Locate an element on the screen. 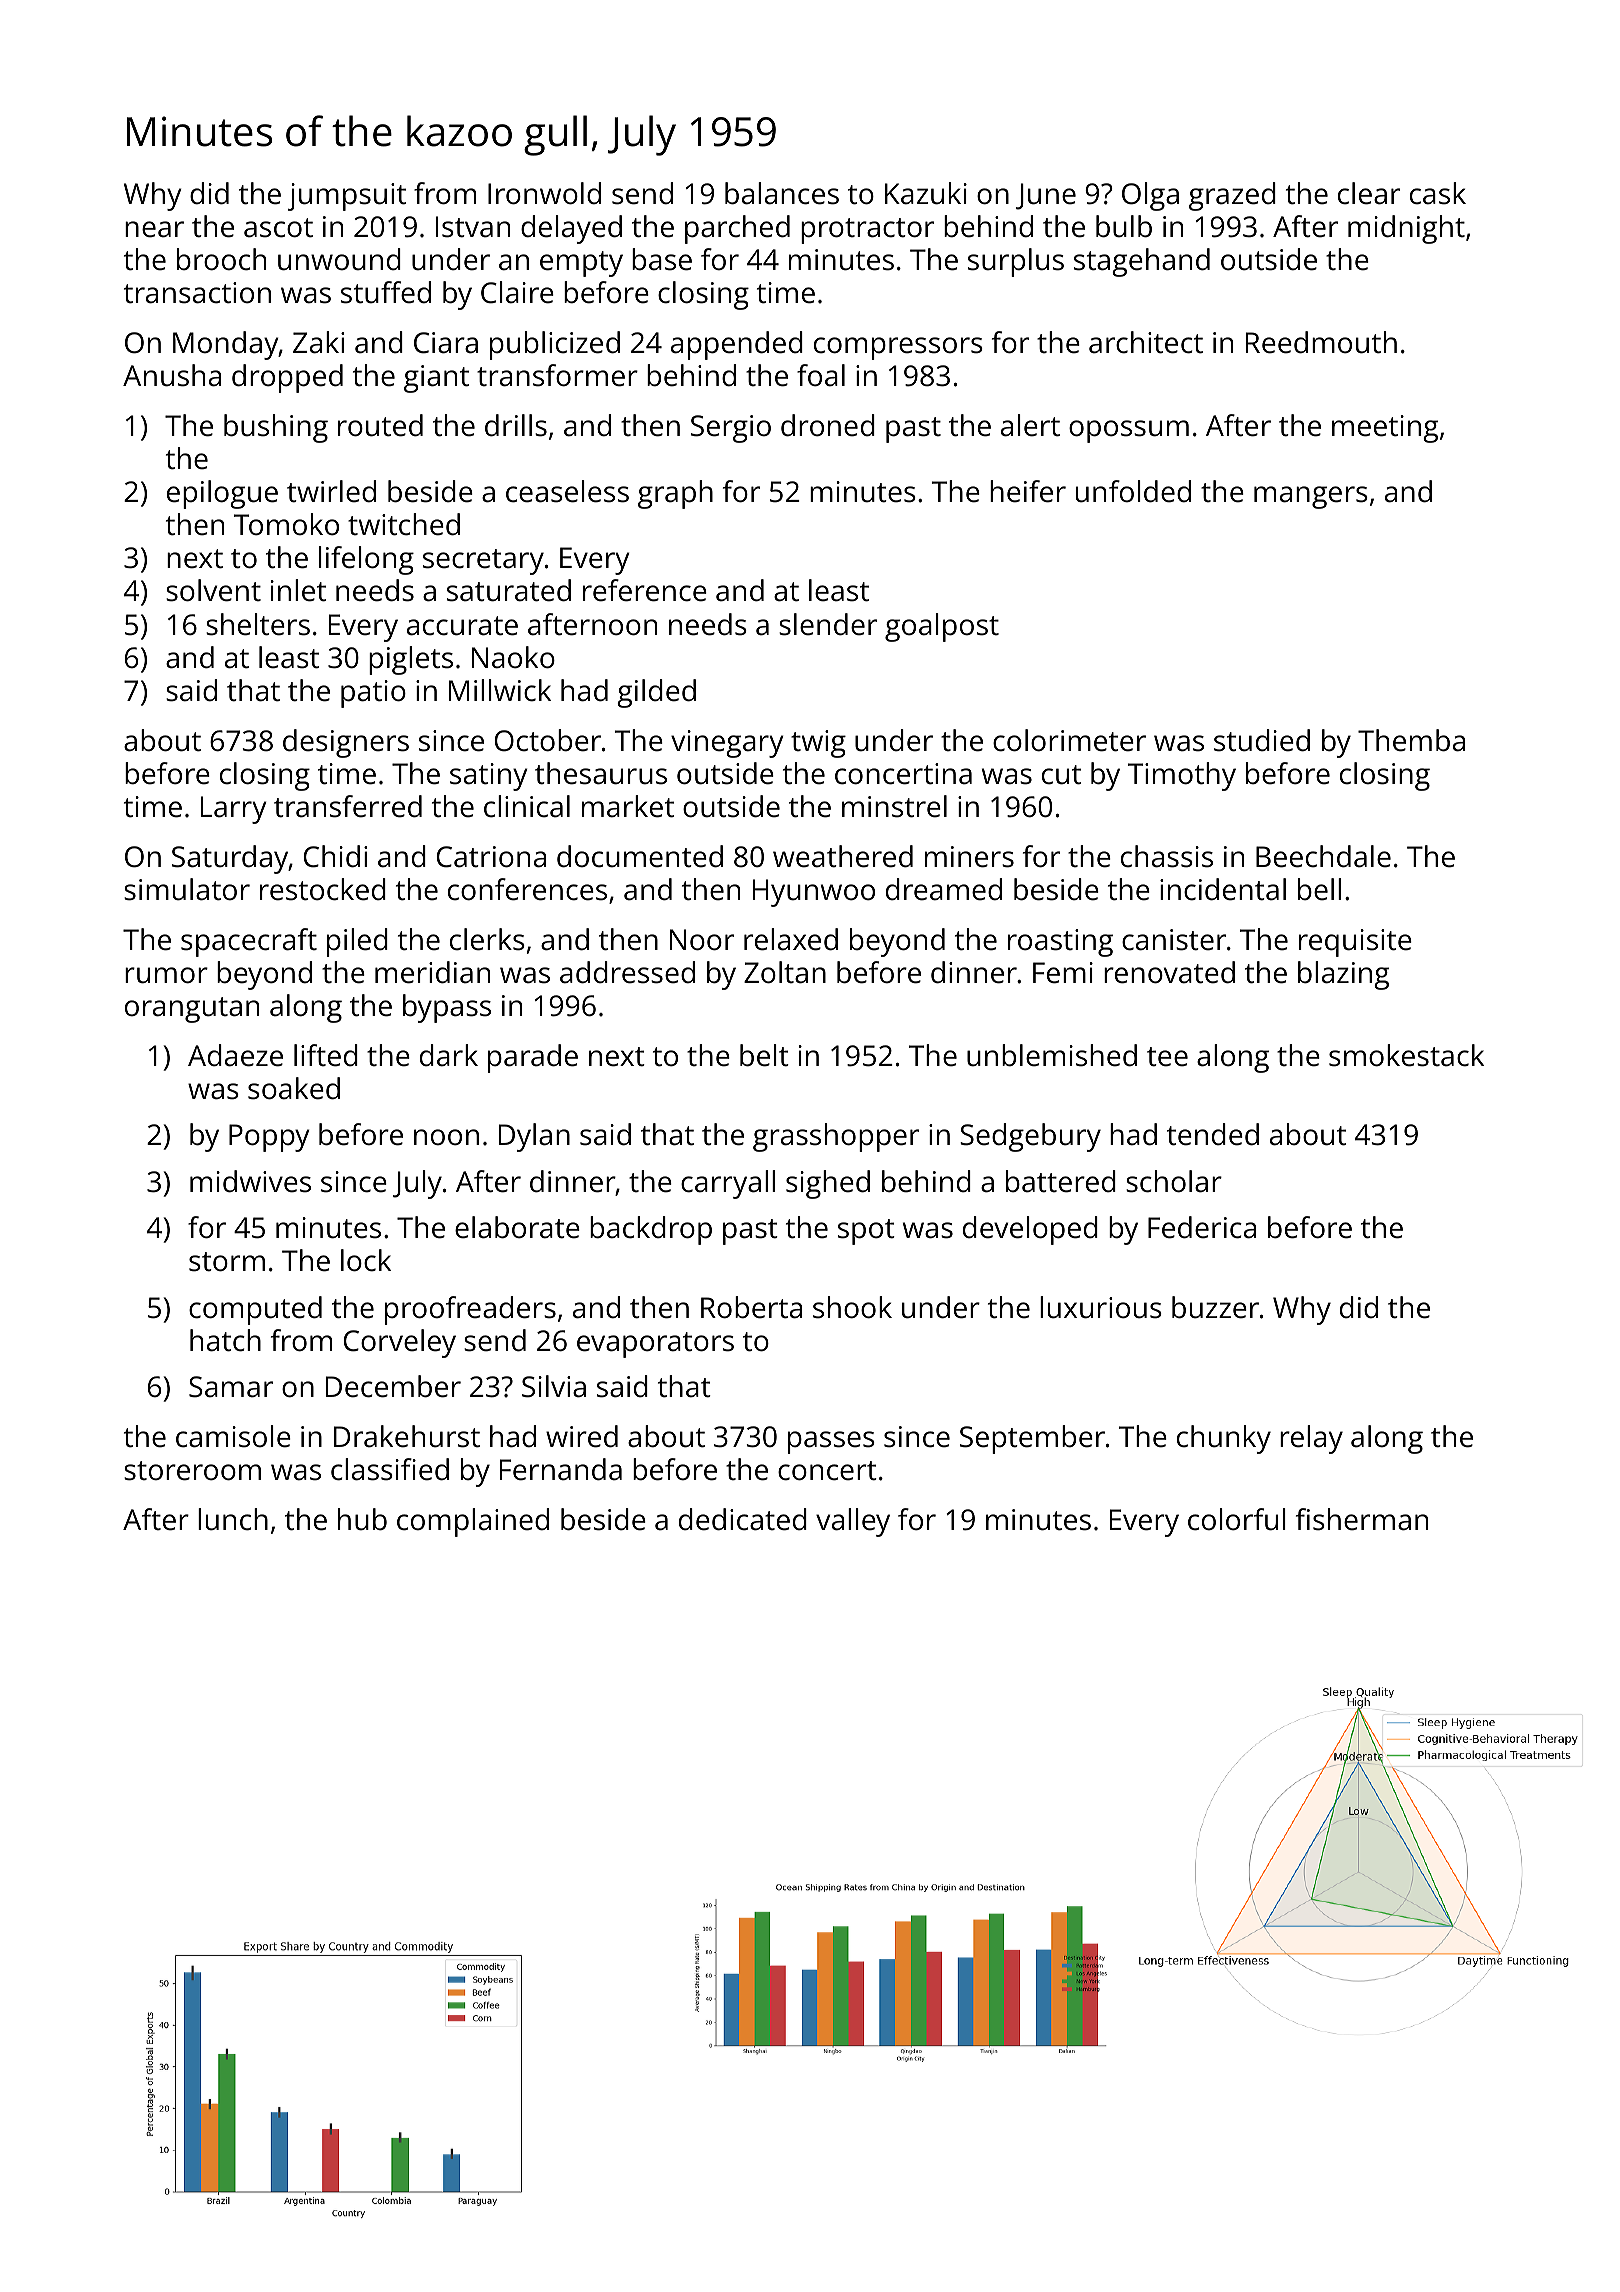  documented is located at coordinates (640, 856).
